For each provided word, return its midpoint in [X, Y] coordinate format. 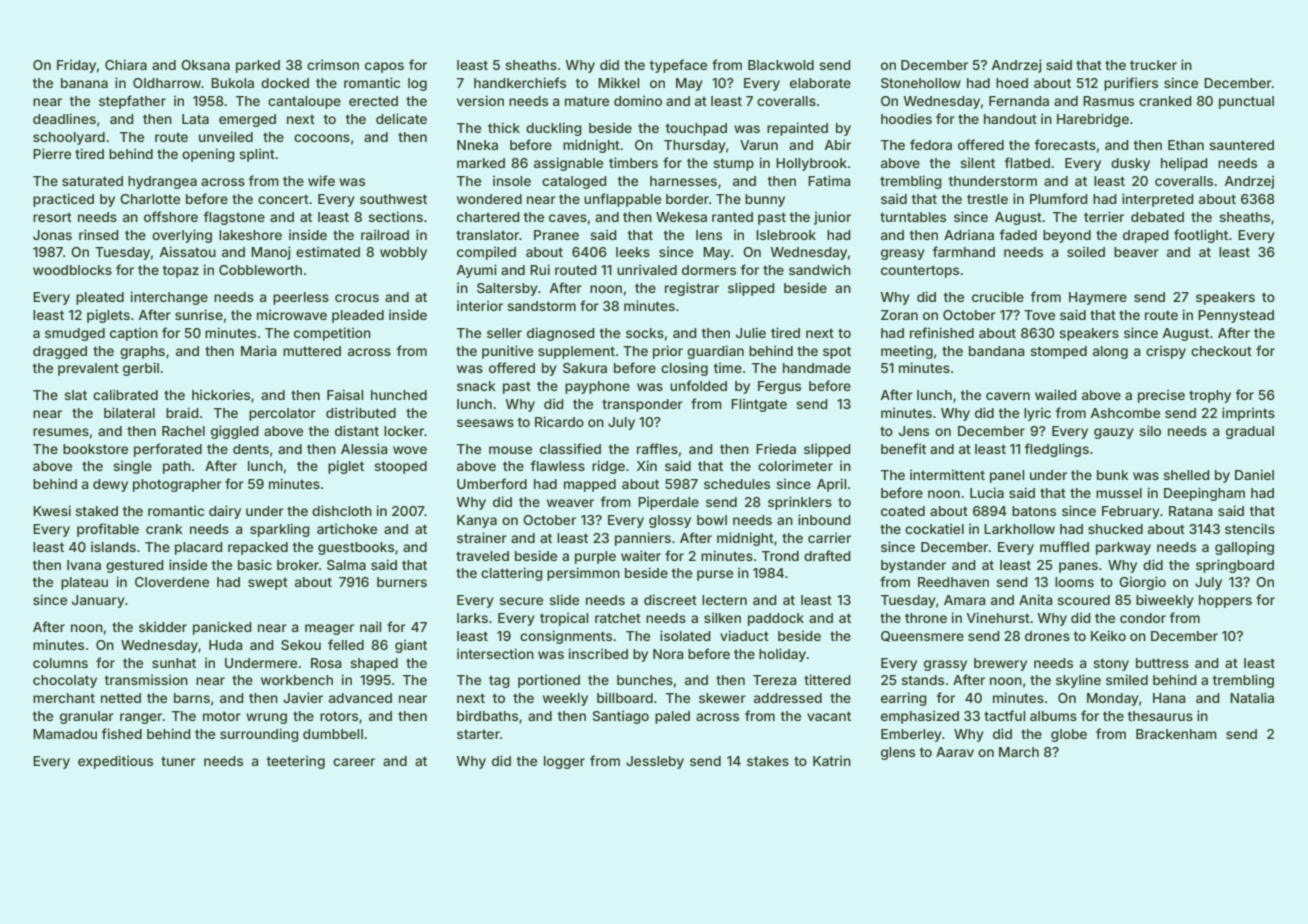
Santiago [620, 717]
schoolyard [69, 138]
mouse [510, 450]
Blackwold [781, 65]
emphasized [920, 717]
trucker [1153, 65]
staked [96, 511]
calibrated [125, 395]
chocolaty [65, 681]
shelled [1186, 475]
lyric [1037, 414]
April [831, 485]
